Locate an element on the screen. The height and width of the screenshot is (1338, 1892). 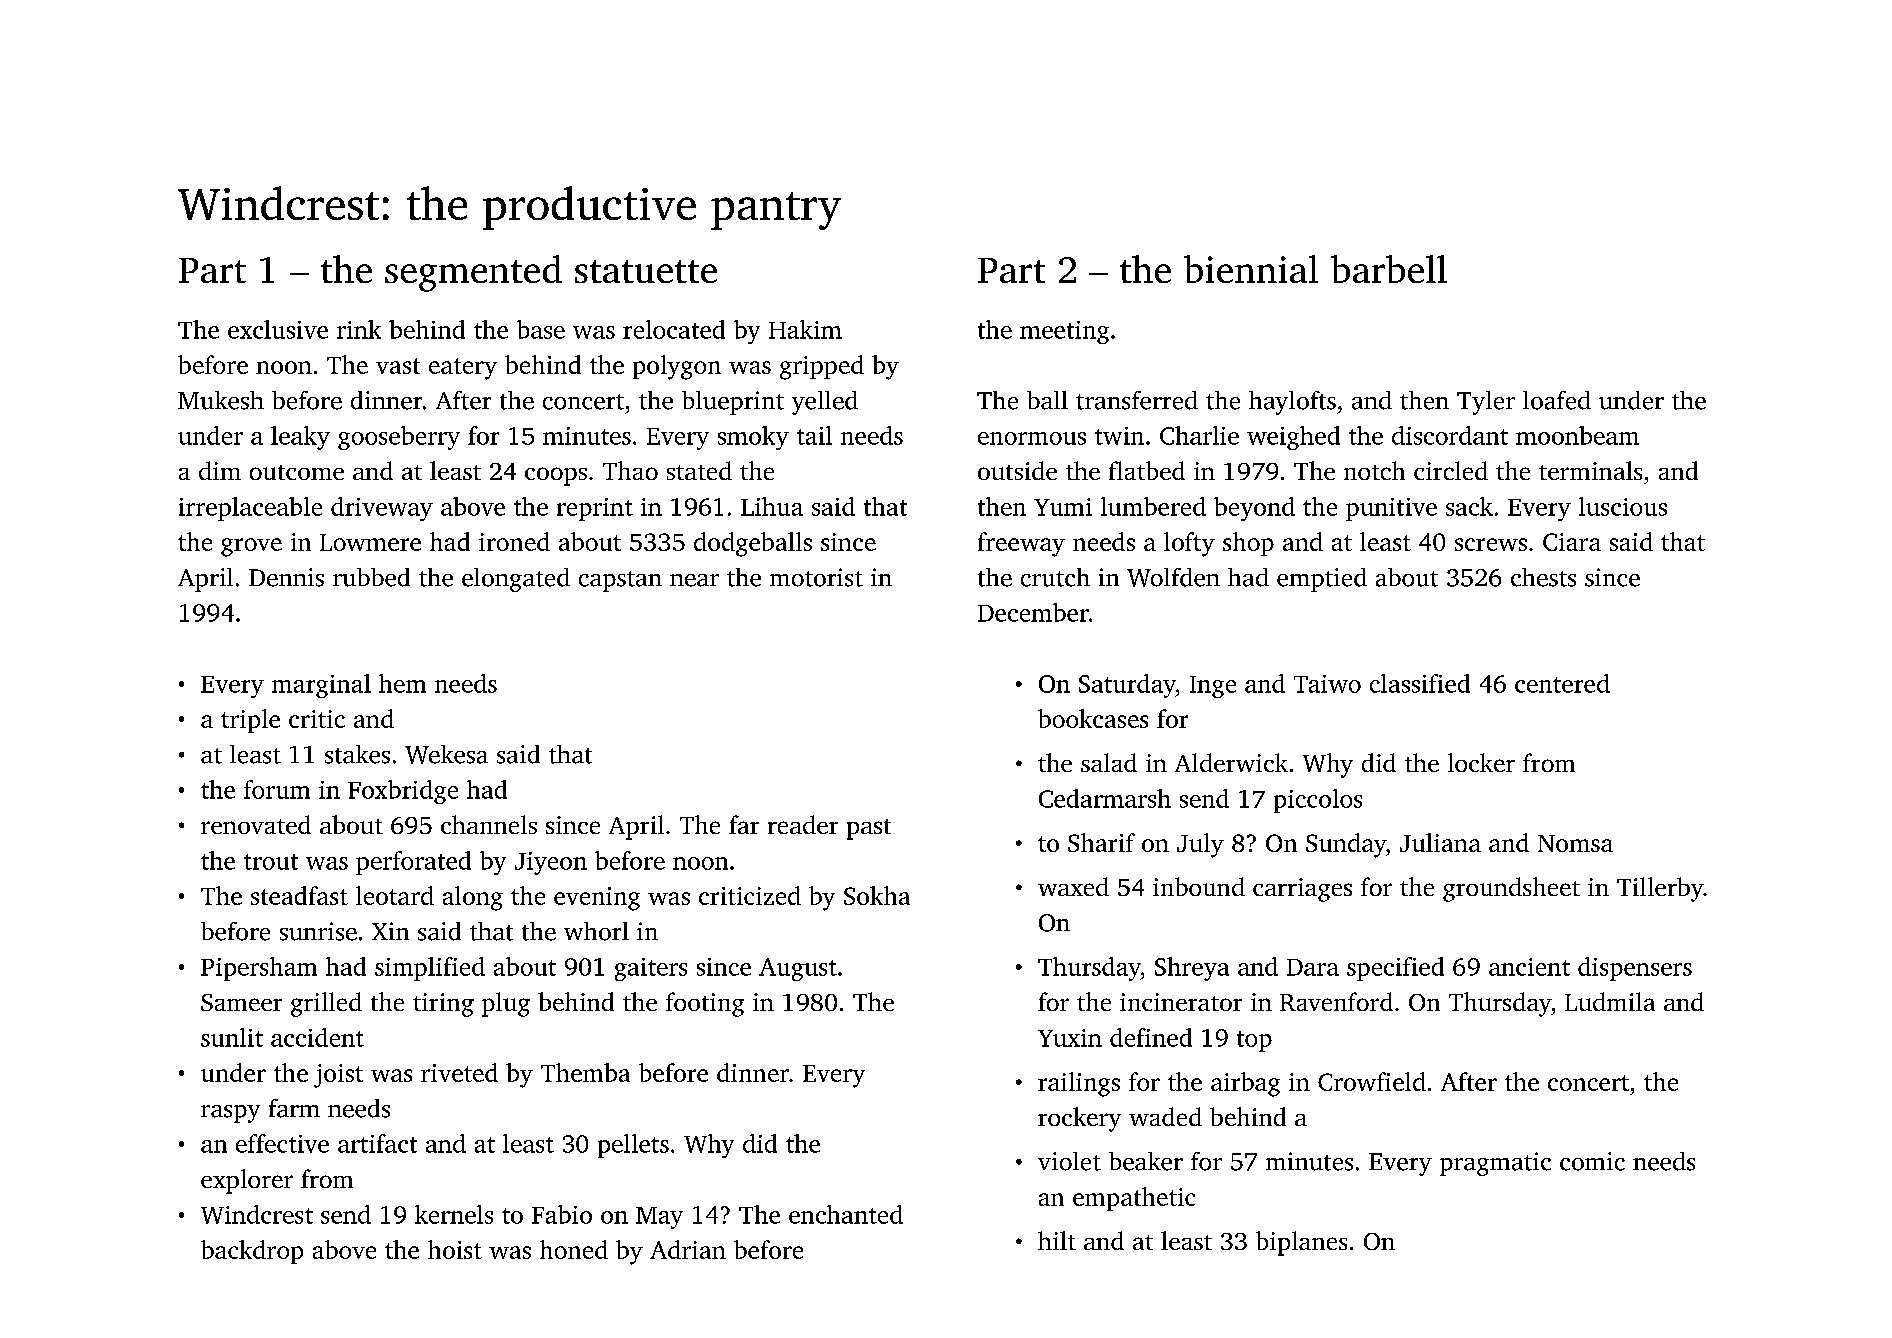
emptied is located at coordinates (1322, 580).
